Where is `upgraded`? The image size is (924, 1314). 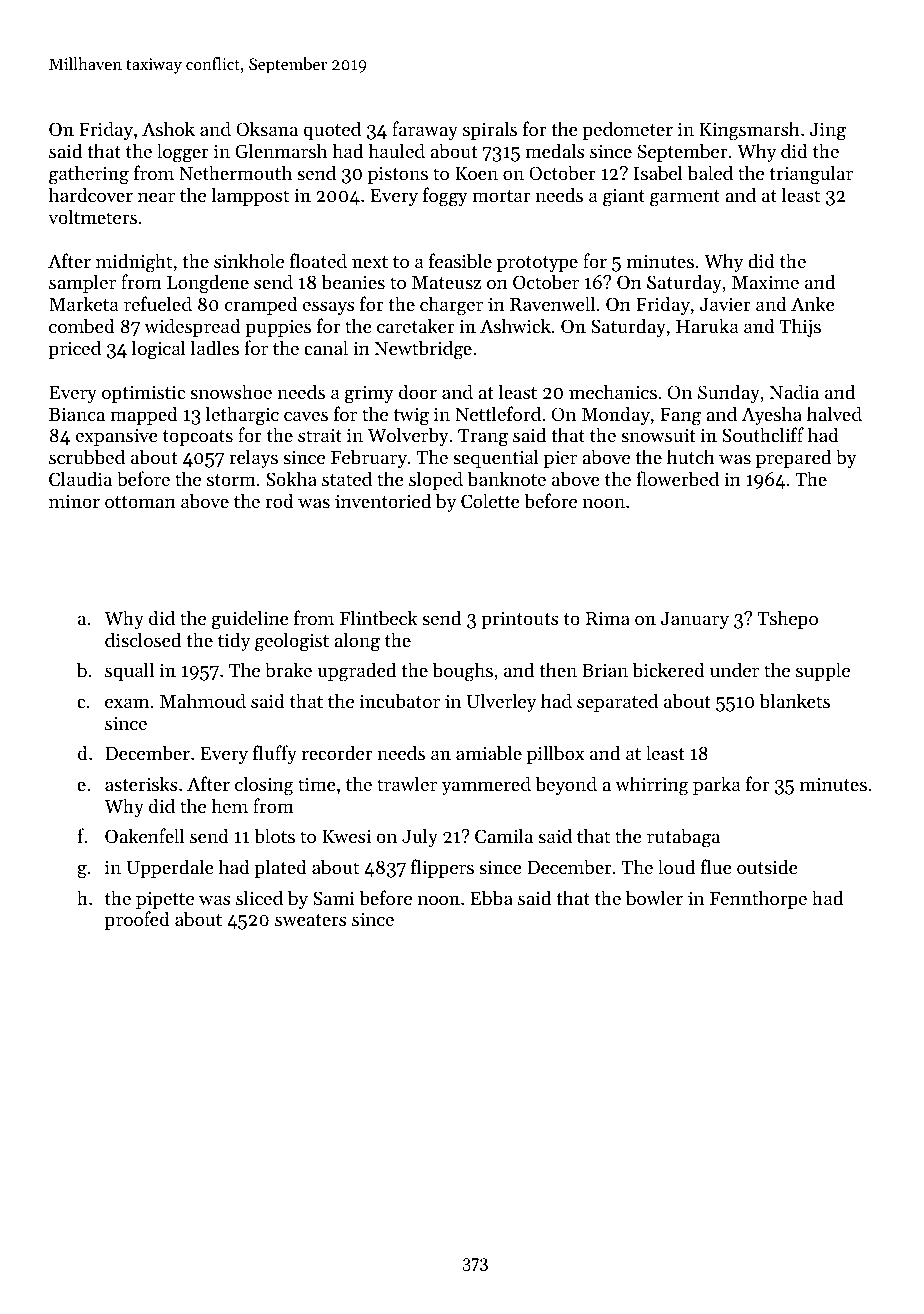
upgraded is located at coordinates (356, 672).
